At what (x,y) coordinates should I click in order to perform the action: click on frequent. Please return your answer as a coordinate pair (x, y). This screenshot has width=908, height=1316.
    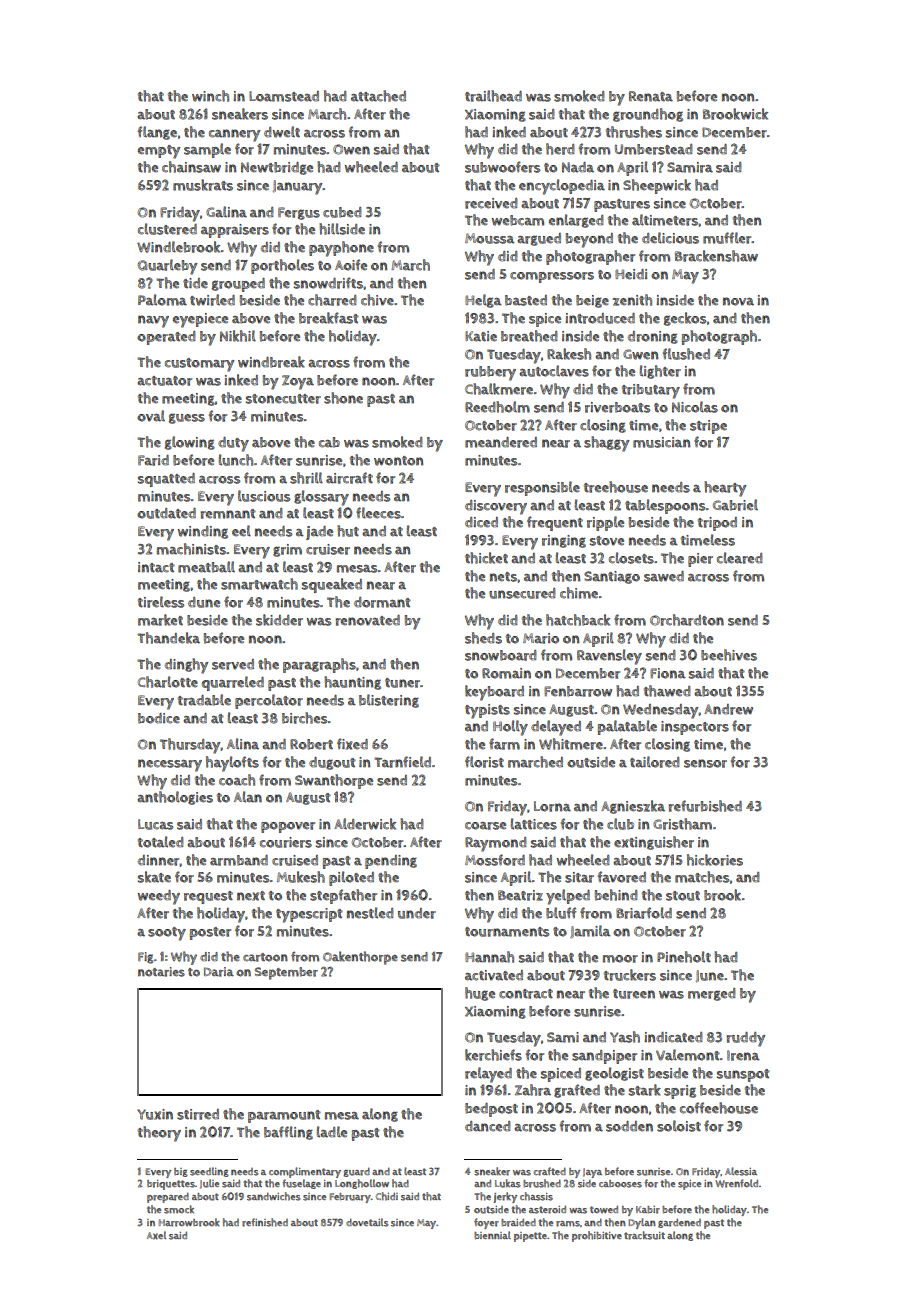
    Looking at the image, I should click on (555, 523).
